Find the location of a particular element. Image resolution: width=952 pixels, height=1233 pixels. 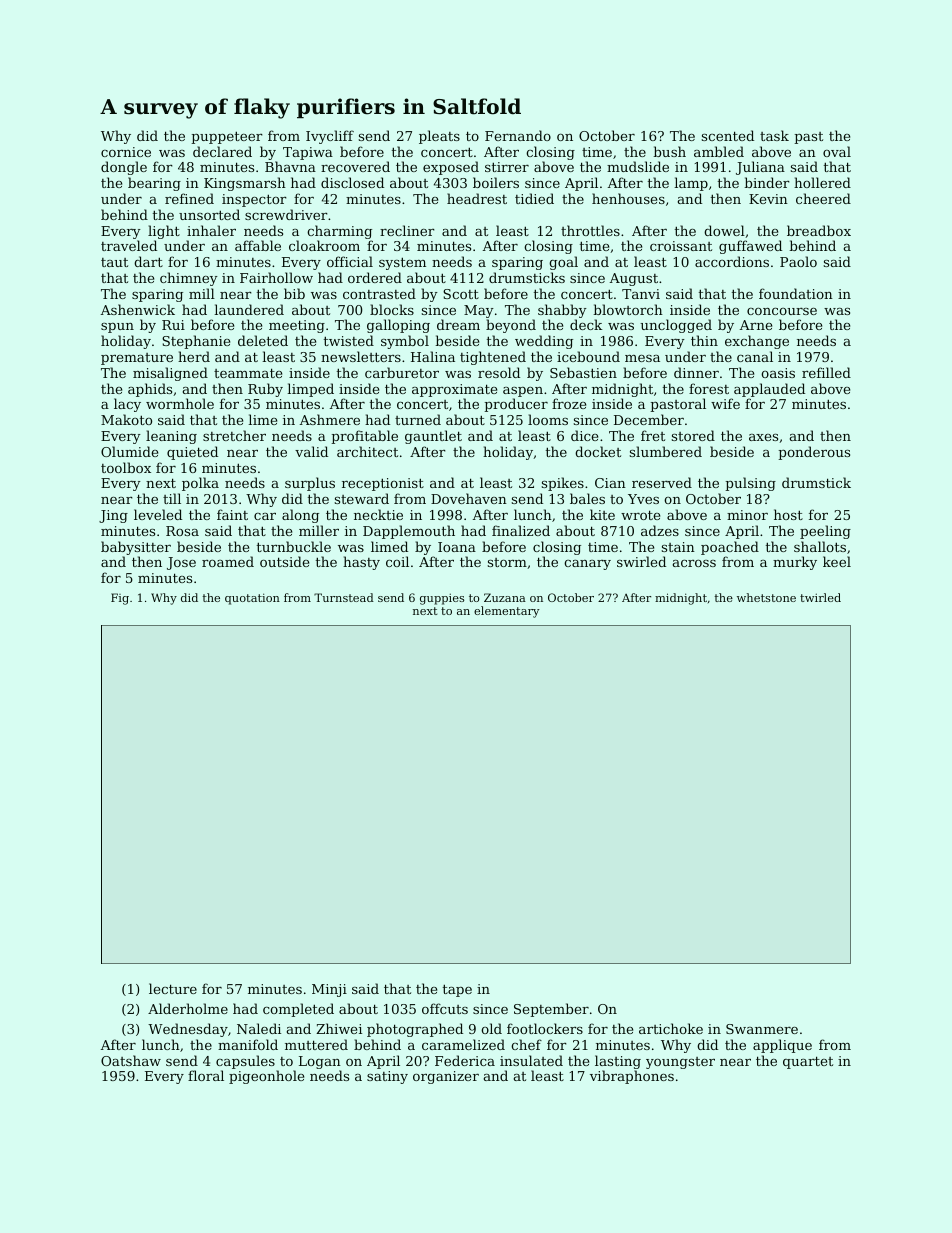

Fig is located at coordinates (120, 599).
